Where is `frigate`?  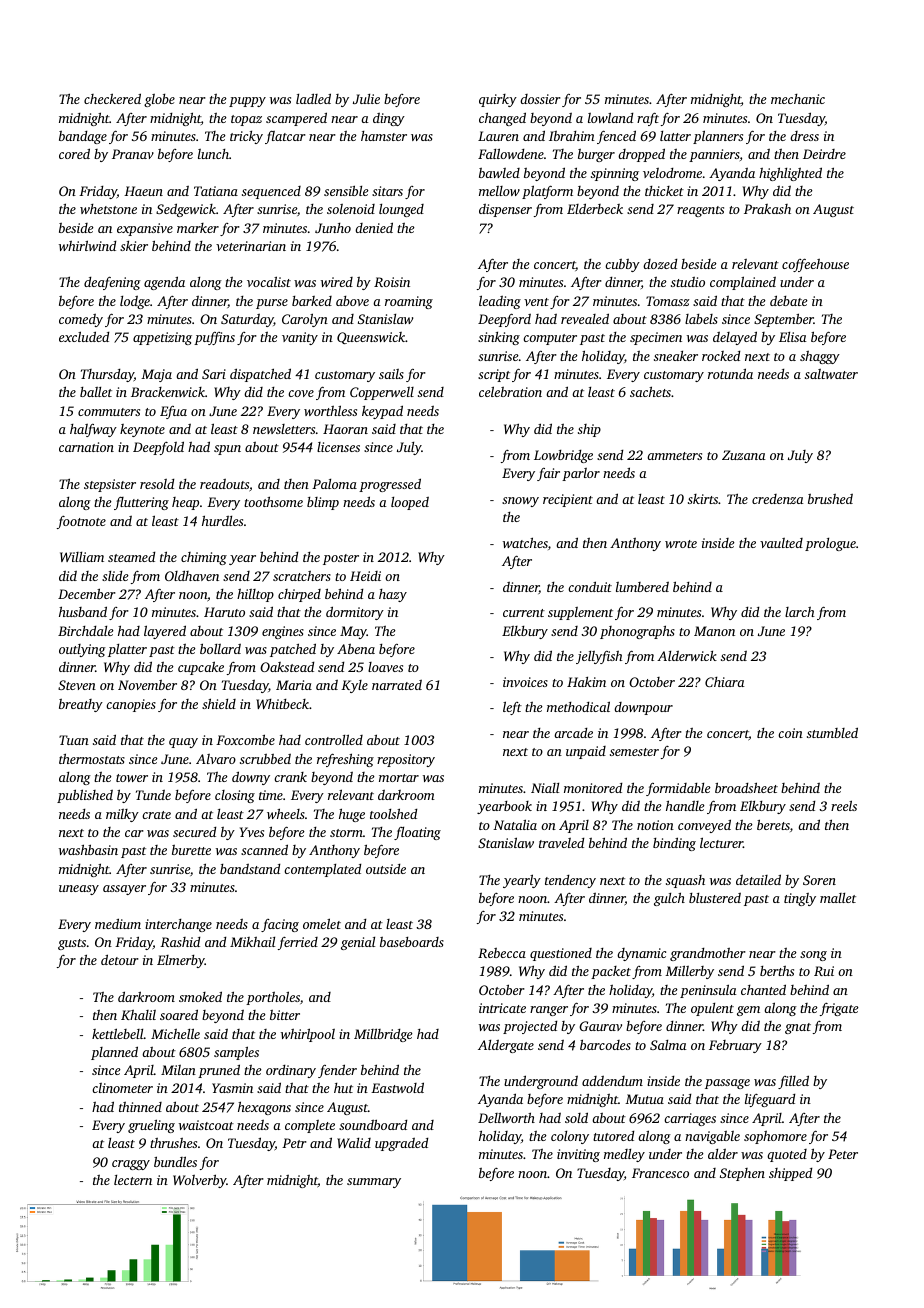 frigate is located at coordinates (839, 1009).
